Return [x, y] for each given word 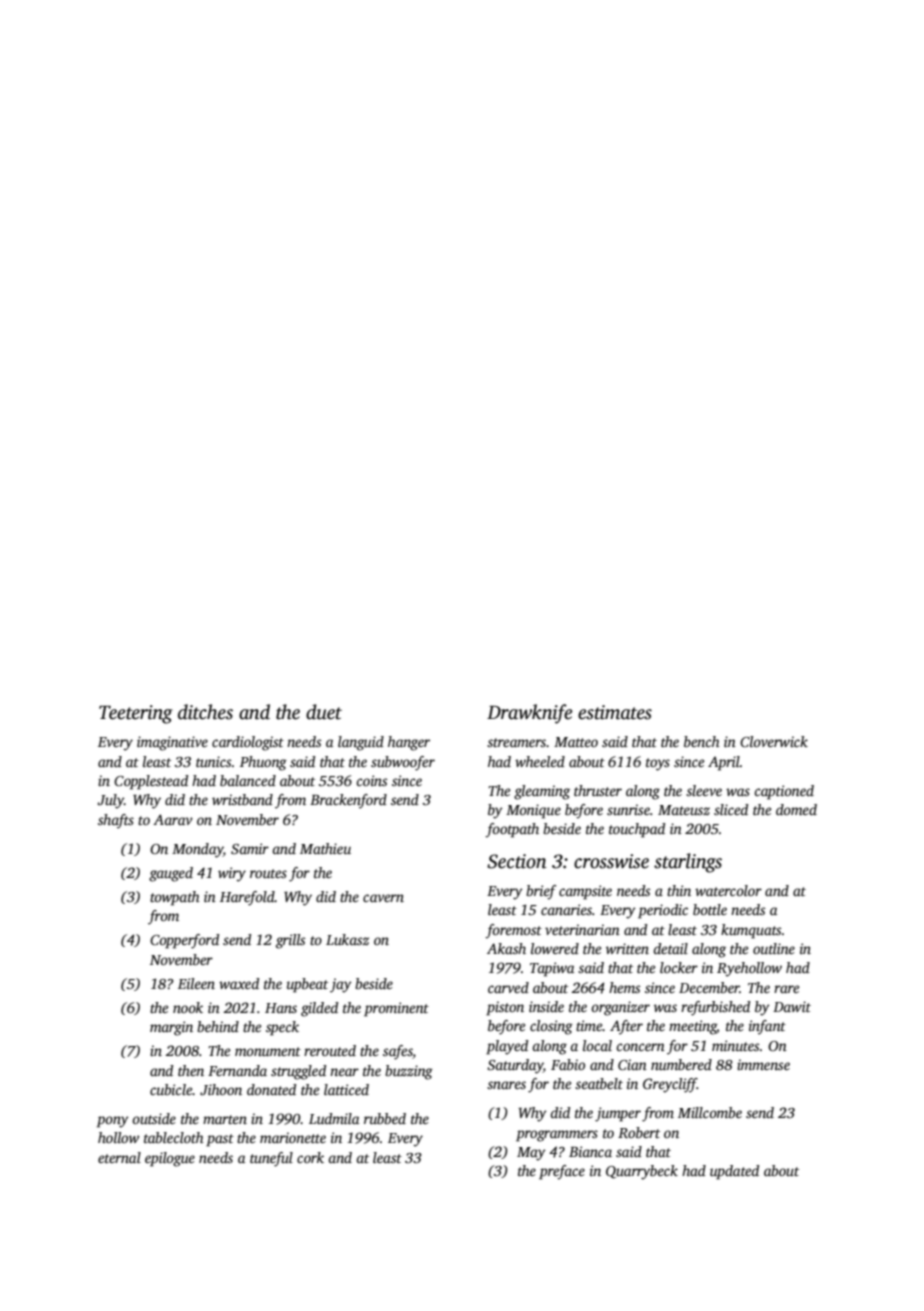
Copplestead [151, 782]
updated [734, 1172]
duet [324, 712]
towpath [175, 898]
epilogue [170, 1159]
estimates [615, 712]
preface [562, 1172]
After [626, 1027]
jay [341, 985]
